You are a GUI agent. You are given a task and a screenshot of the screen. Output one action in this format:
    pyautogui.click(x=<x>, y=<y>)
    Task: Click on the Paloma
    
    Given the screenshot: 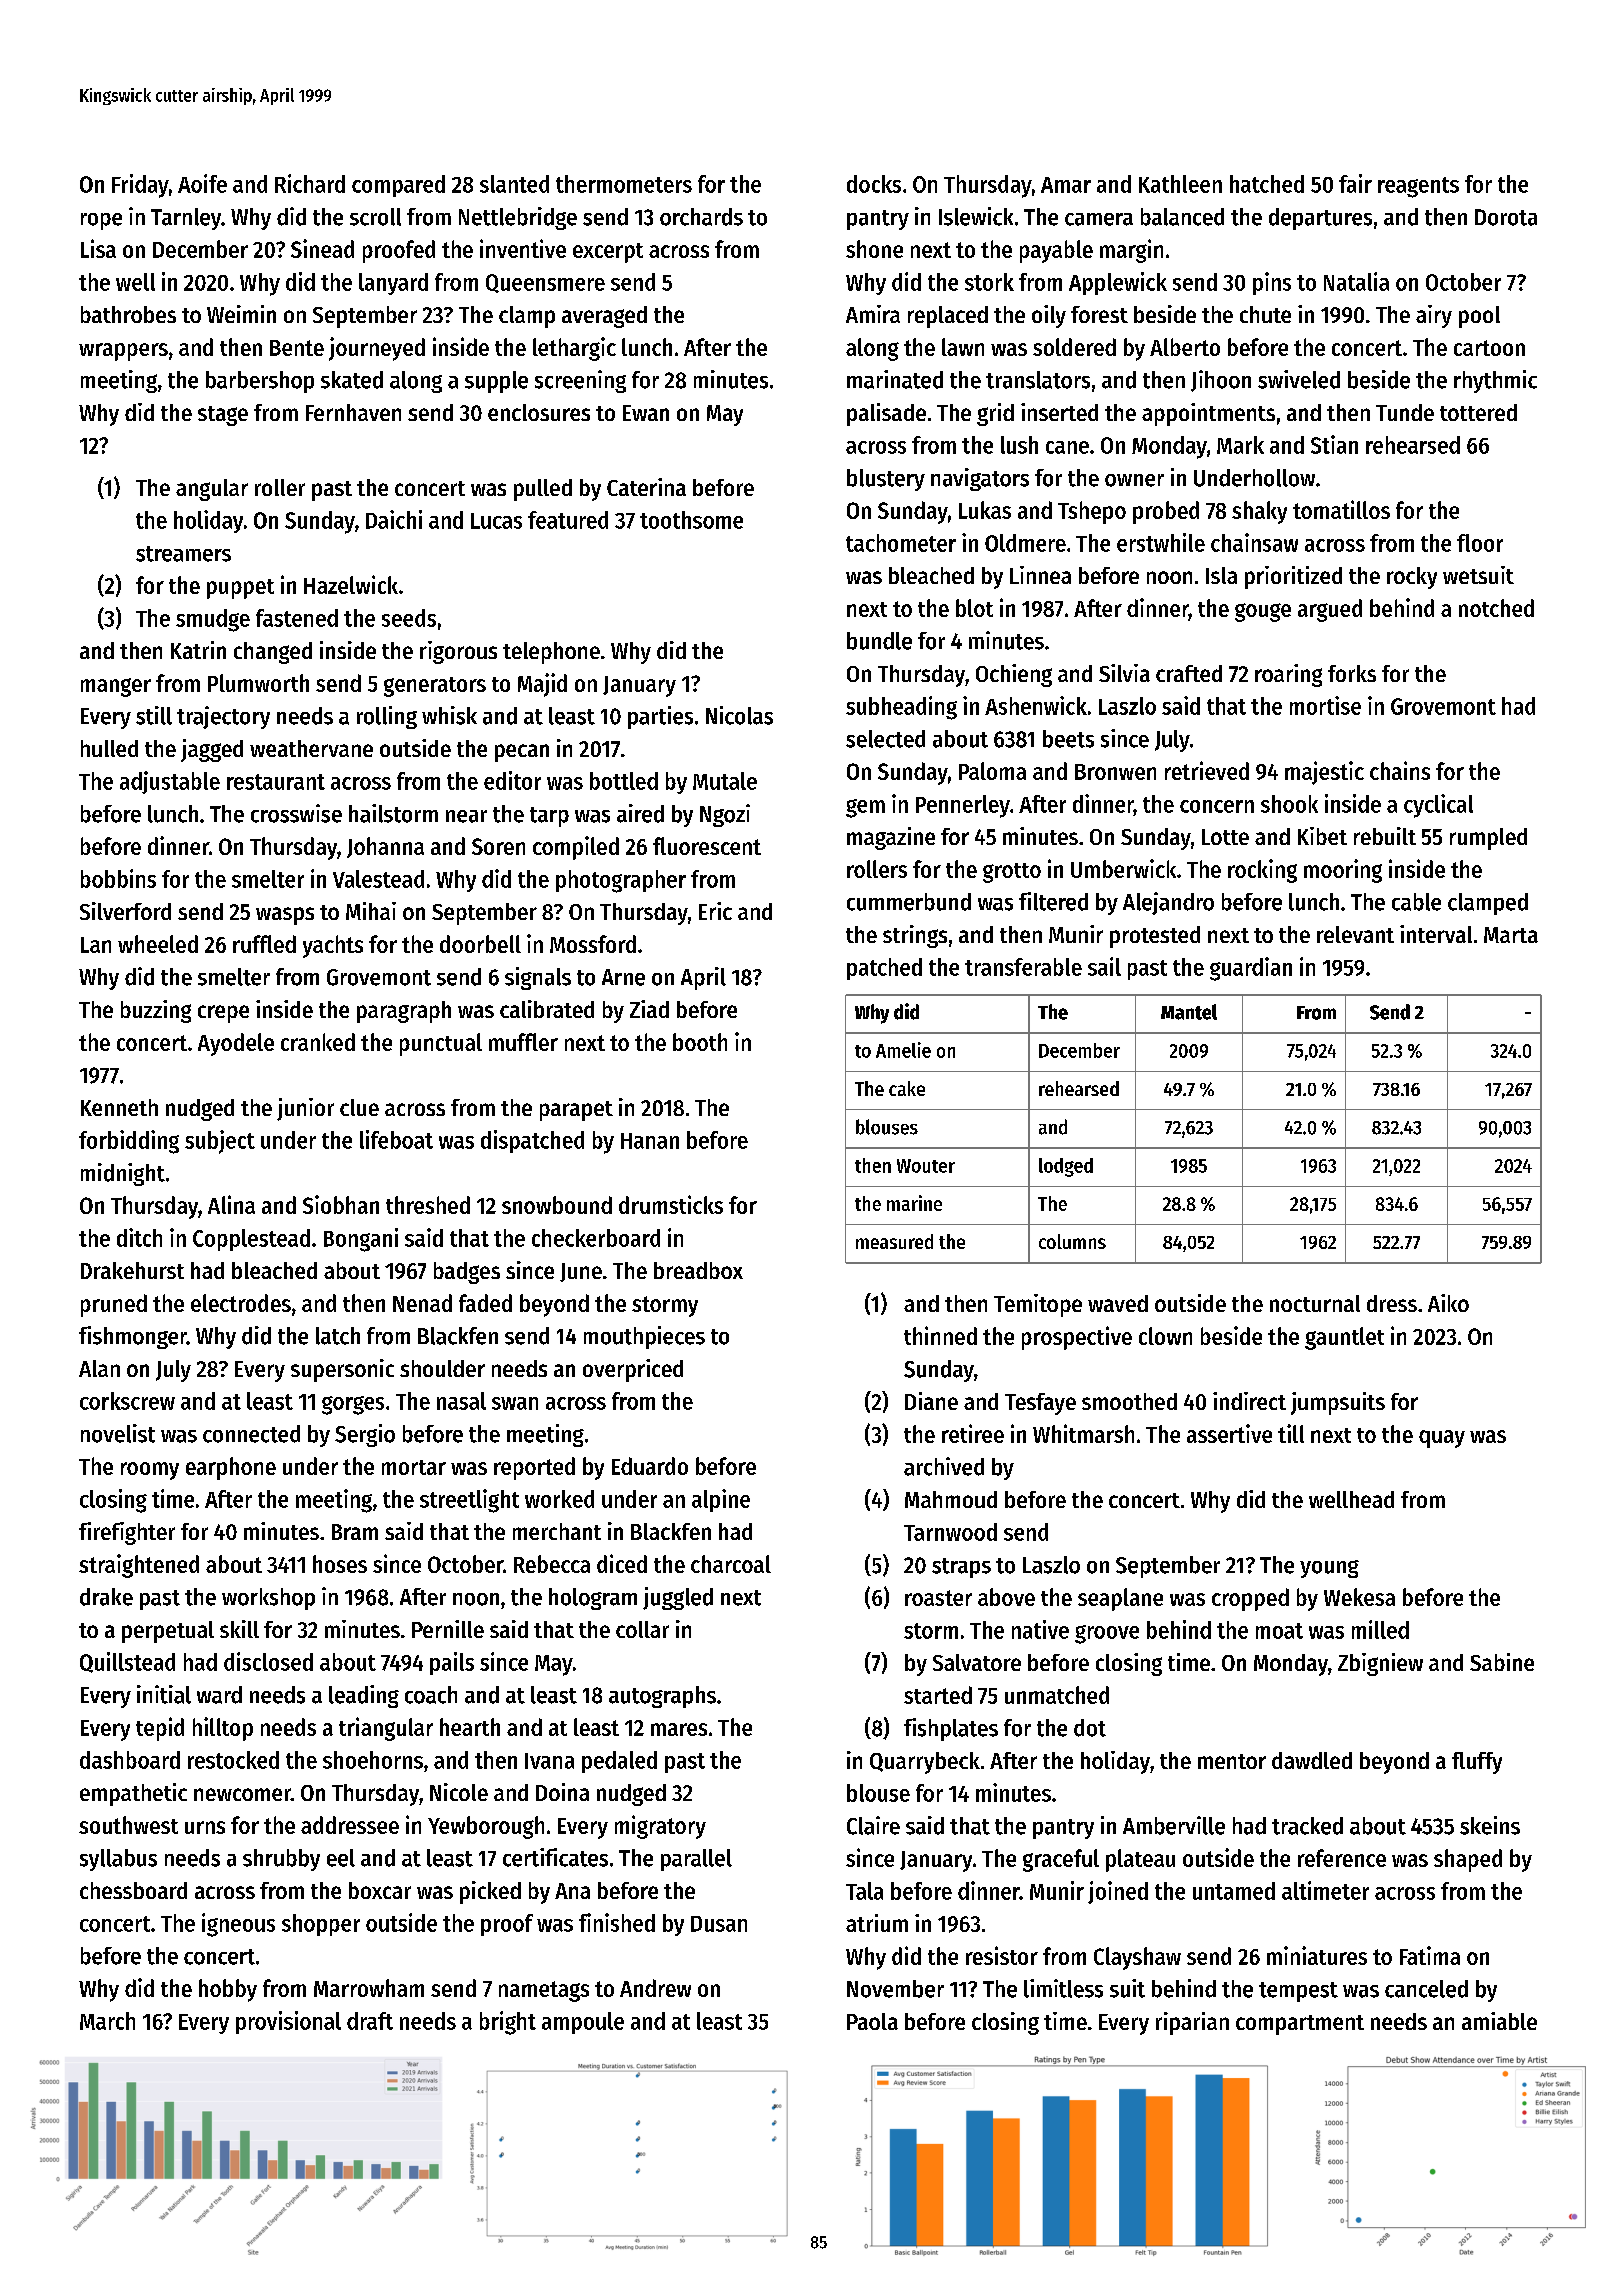 What is the action you would take?
    pyautogui.click(x=992, y=771)
